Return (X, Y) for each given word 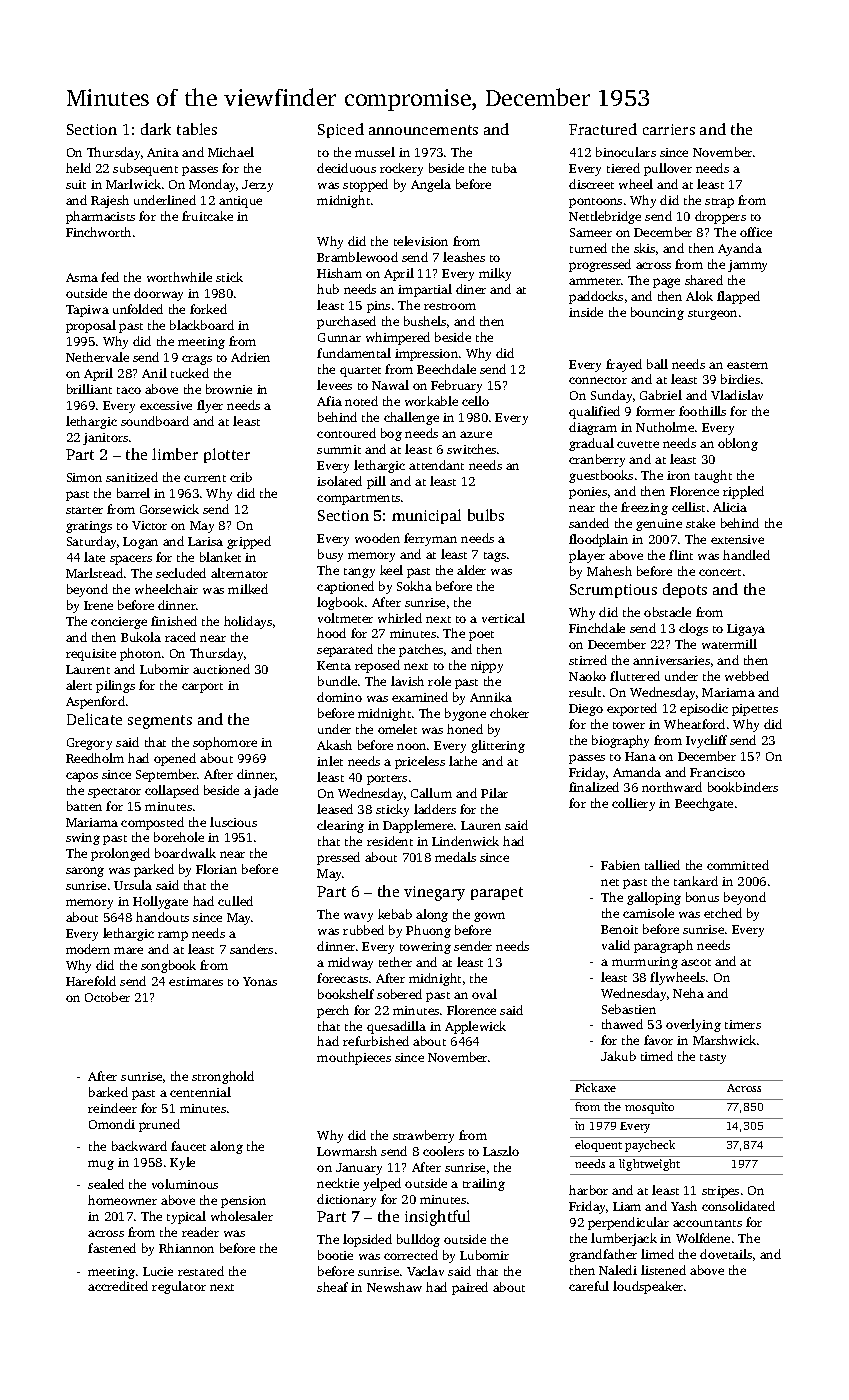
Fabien (620, 865)
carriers (669, 129)
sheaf (332, 1287)
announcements (423, 130)
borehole (179, 837)
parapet (497, 893)
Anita (163, 152)
